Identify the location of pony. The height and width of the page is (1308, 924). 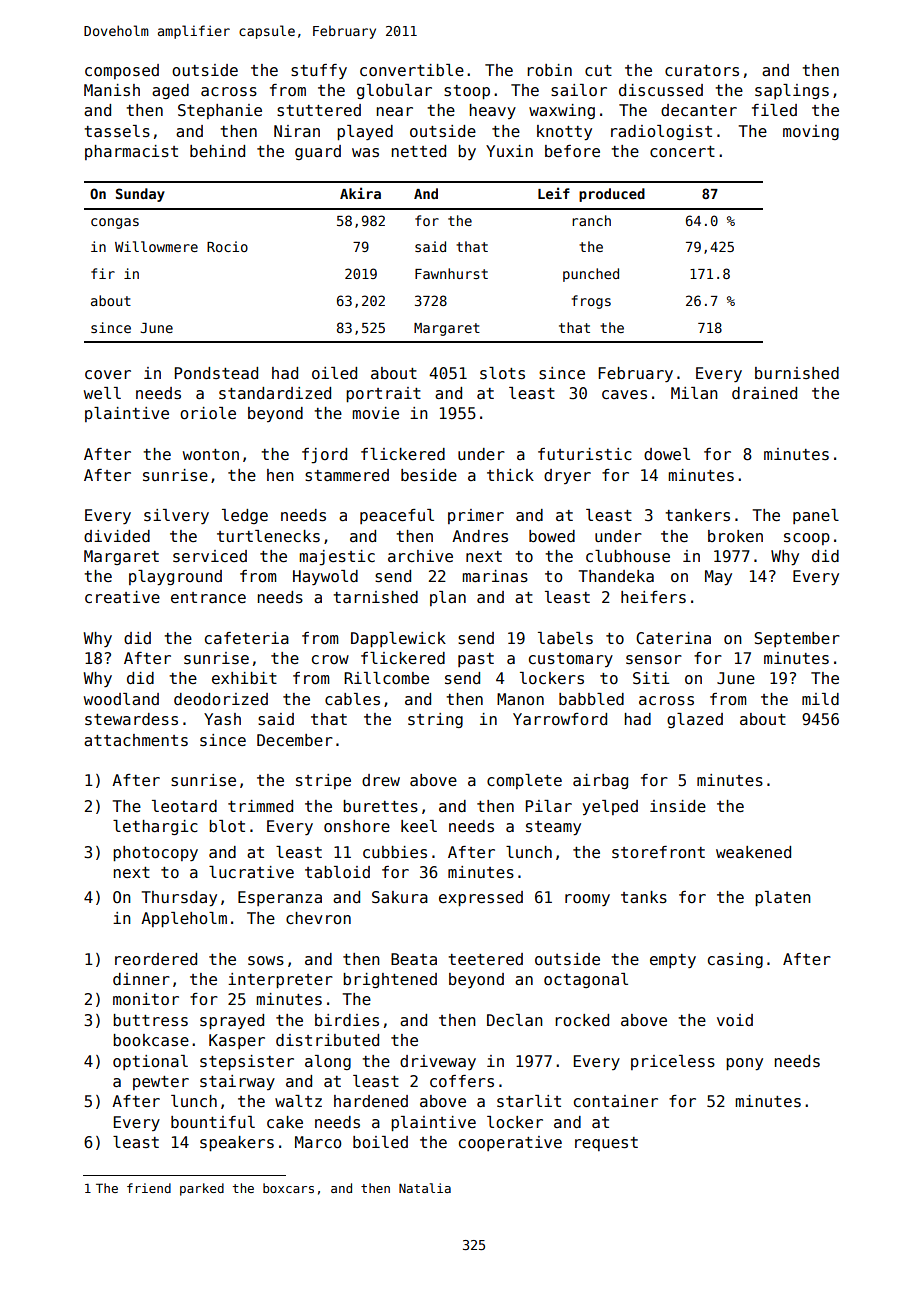
(744, 1064).
